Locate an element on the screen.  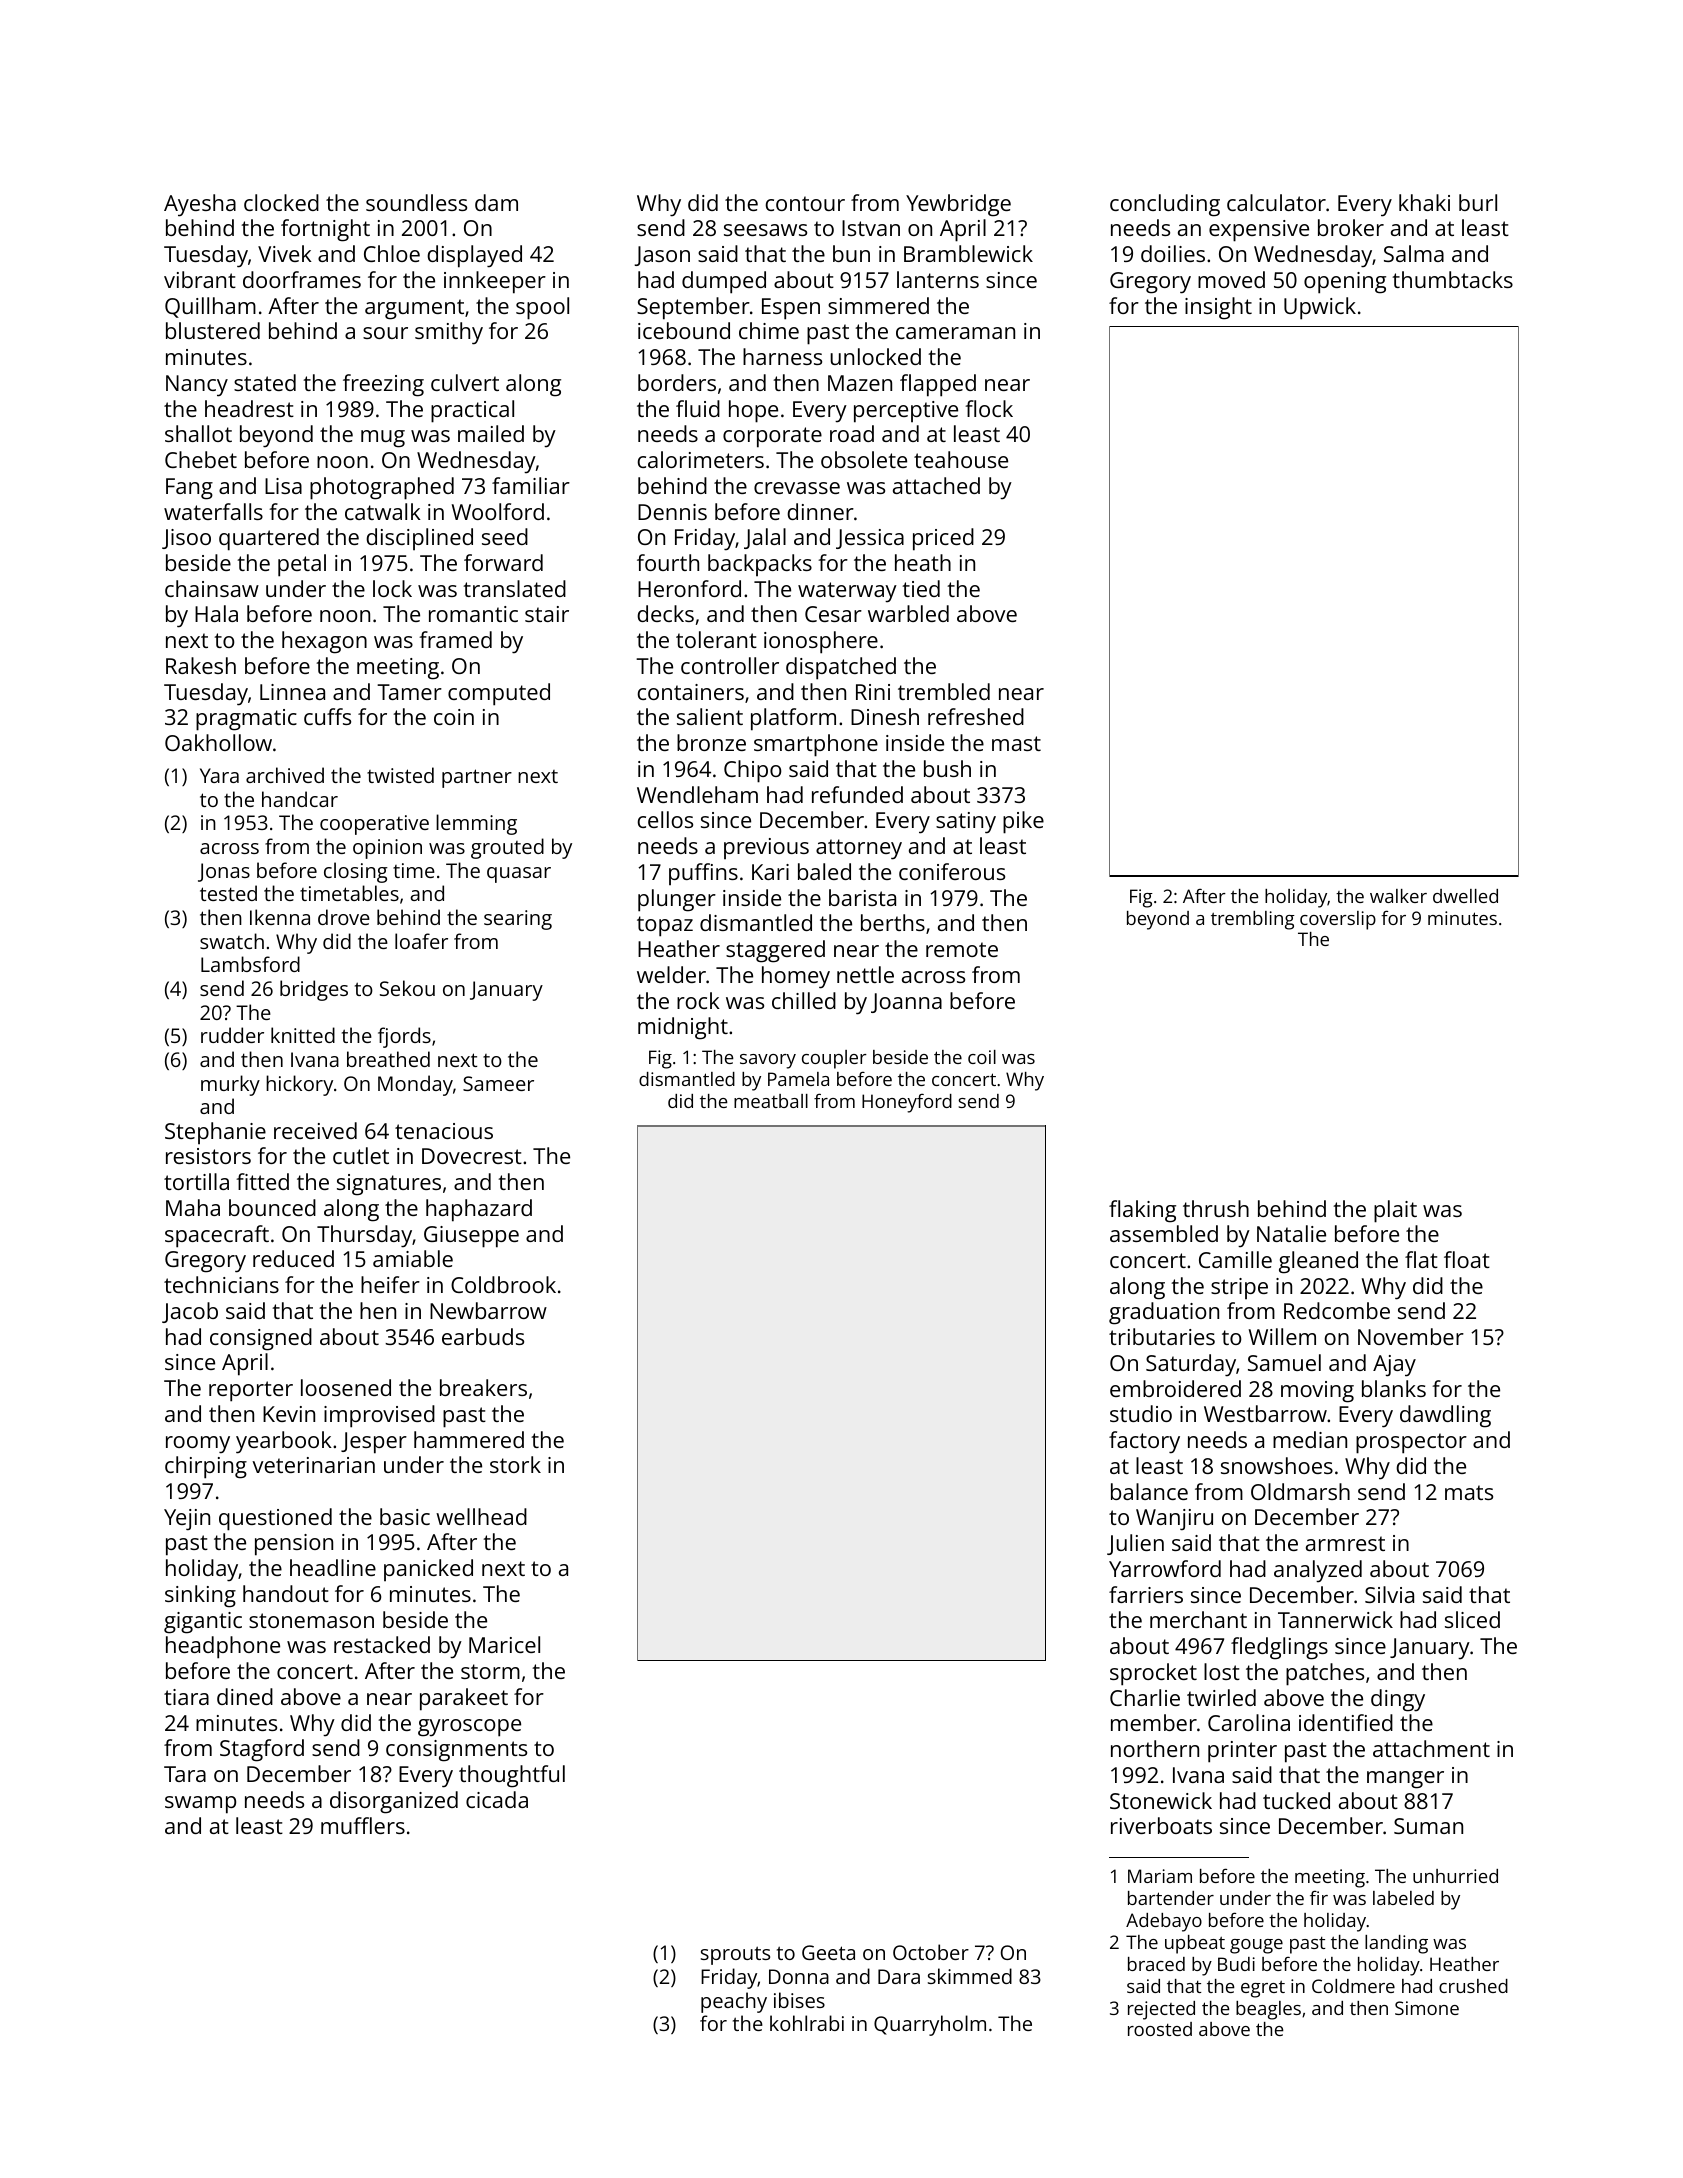
concluding is located at coordinates (1165, 205).
